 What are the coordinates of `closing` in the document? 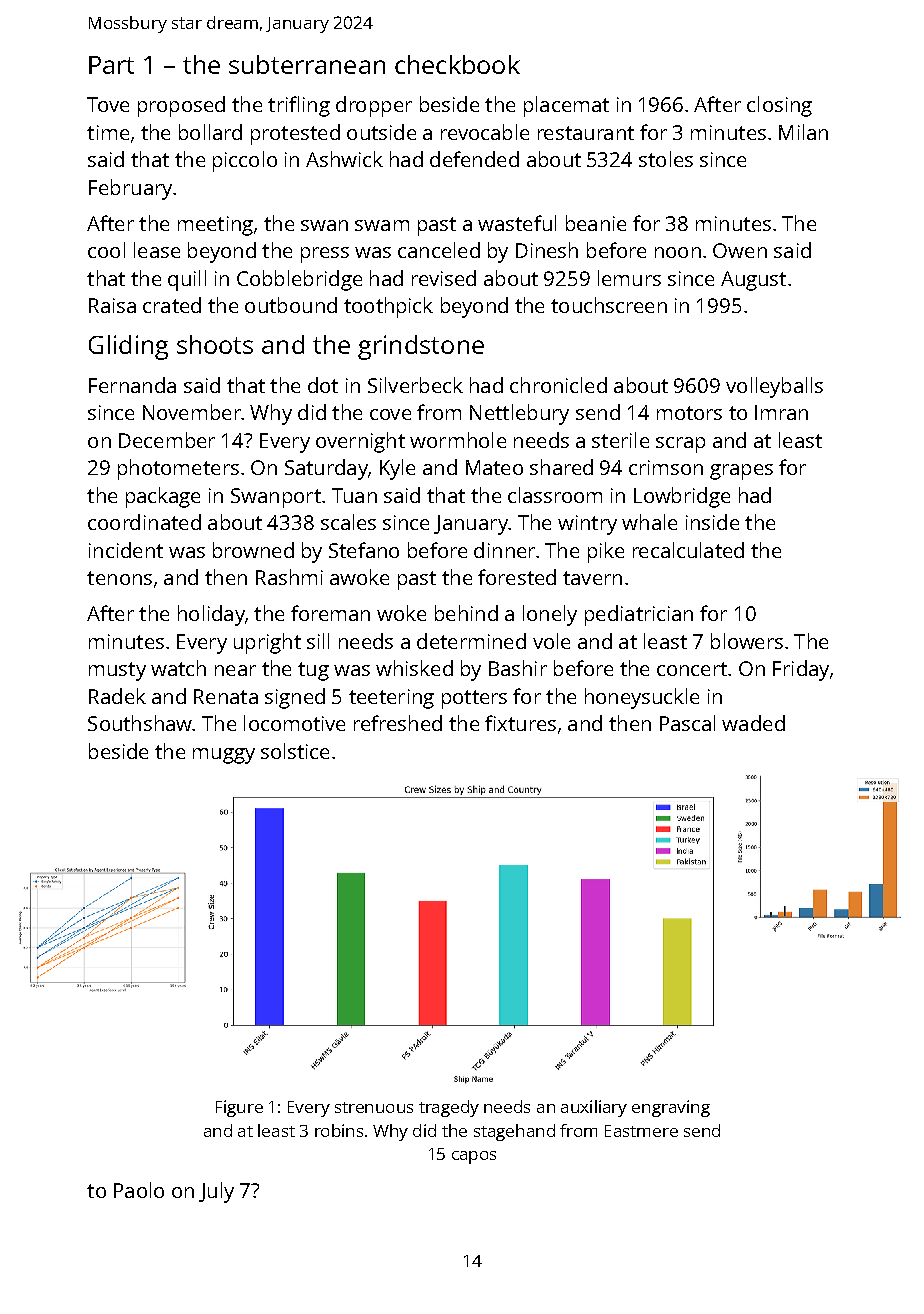 It's located at (779, 106).
